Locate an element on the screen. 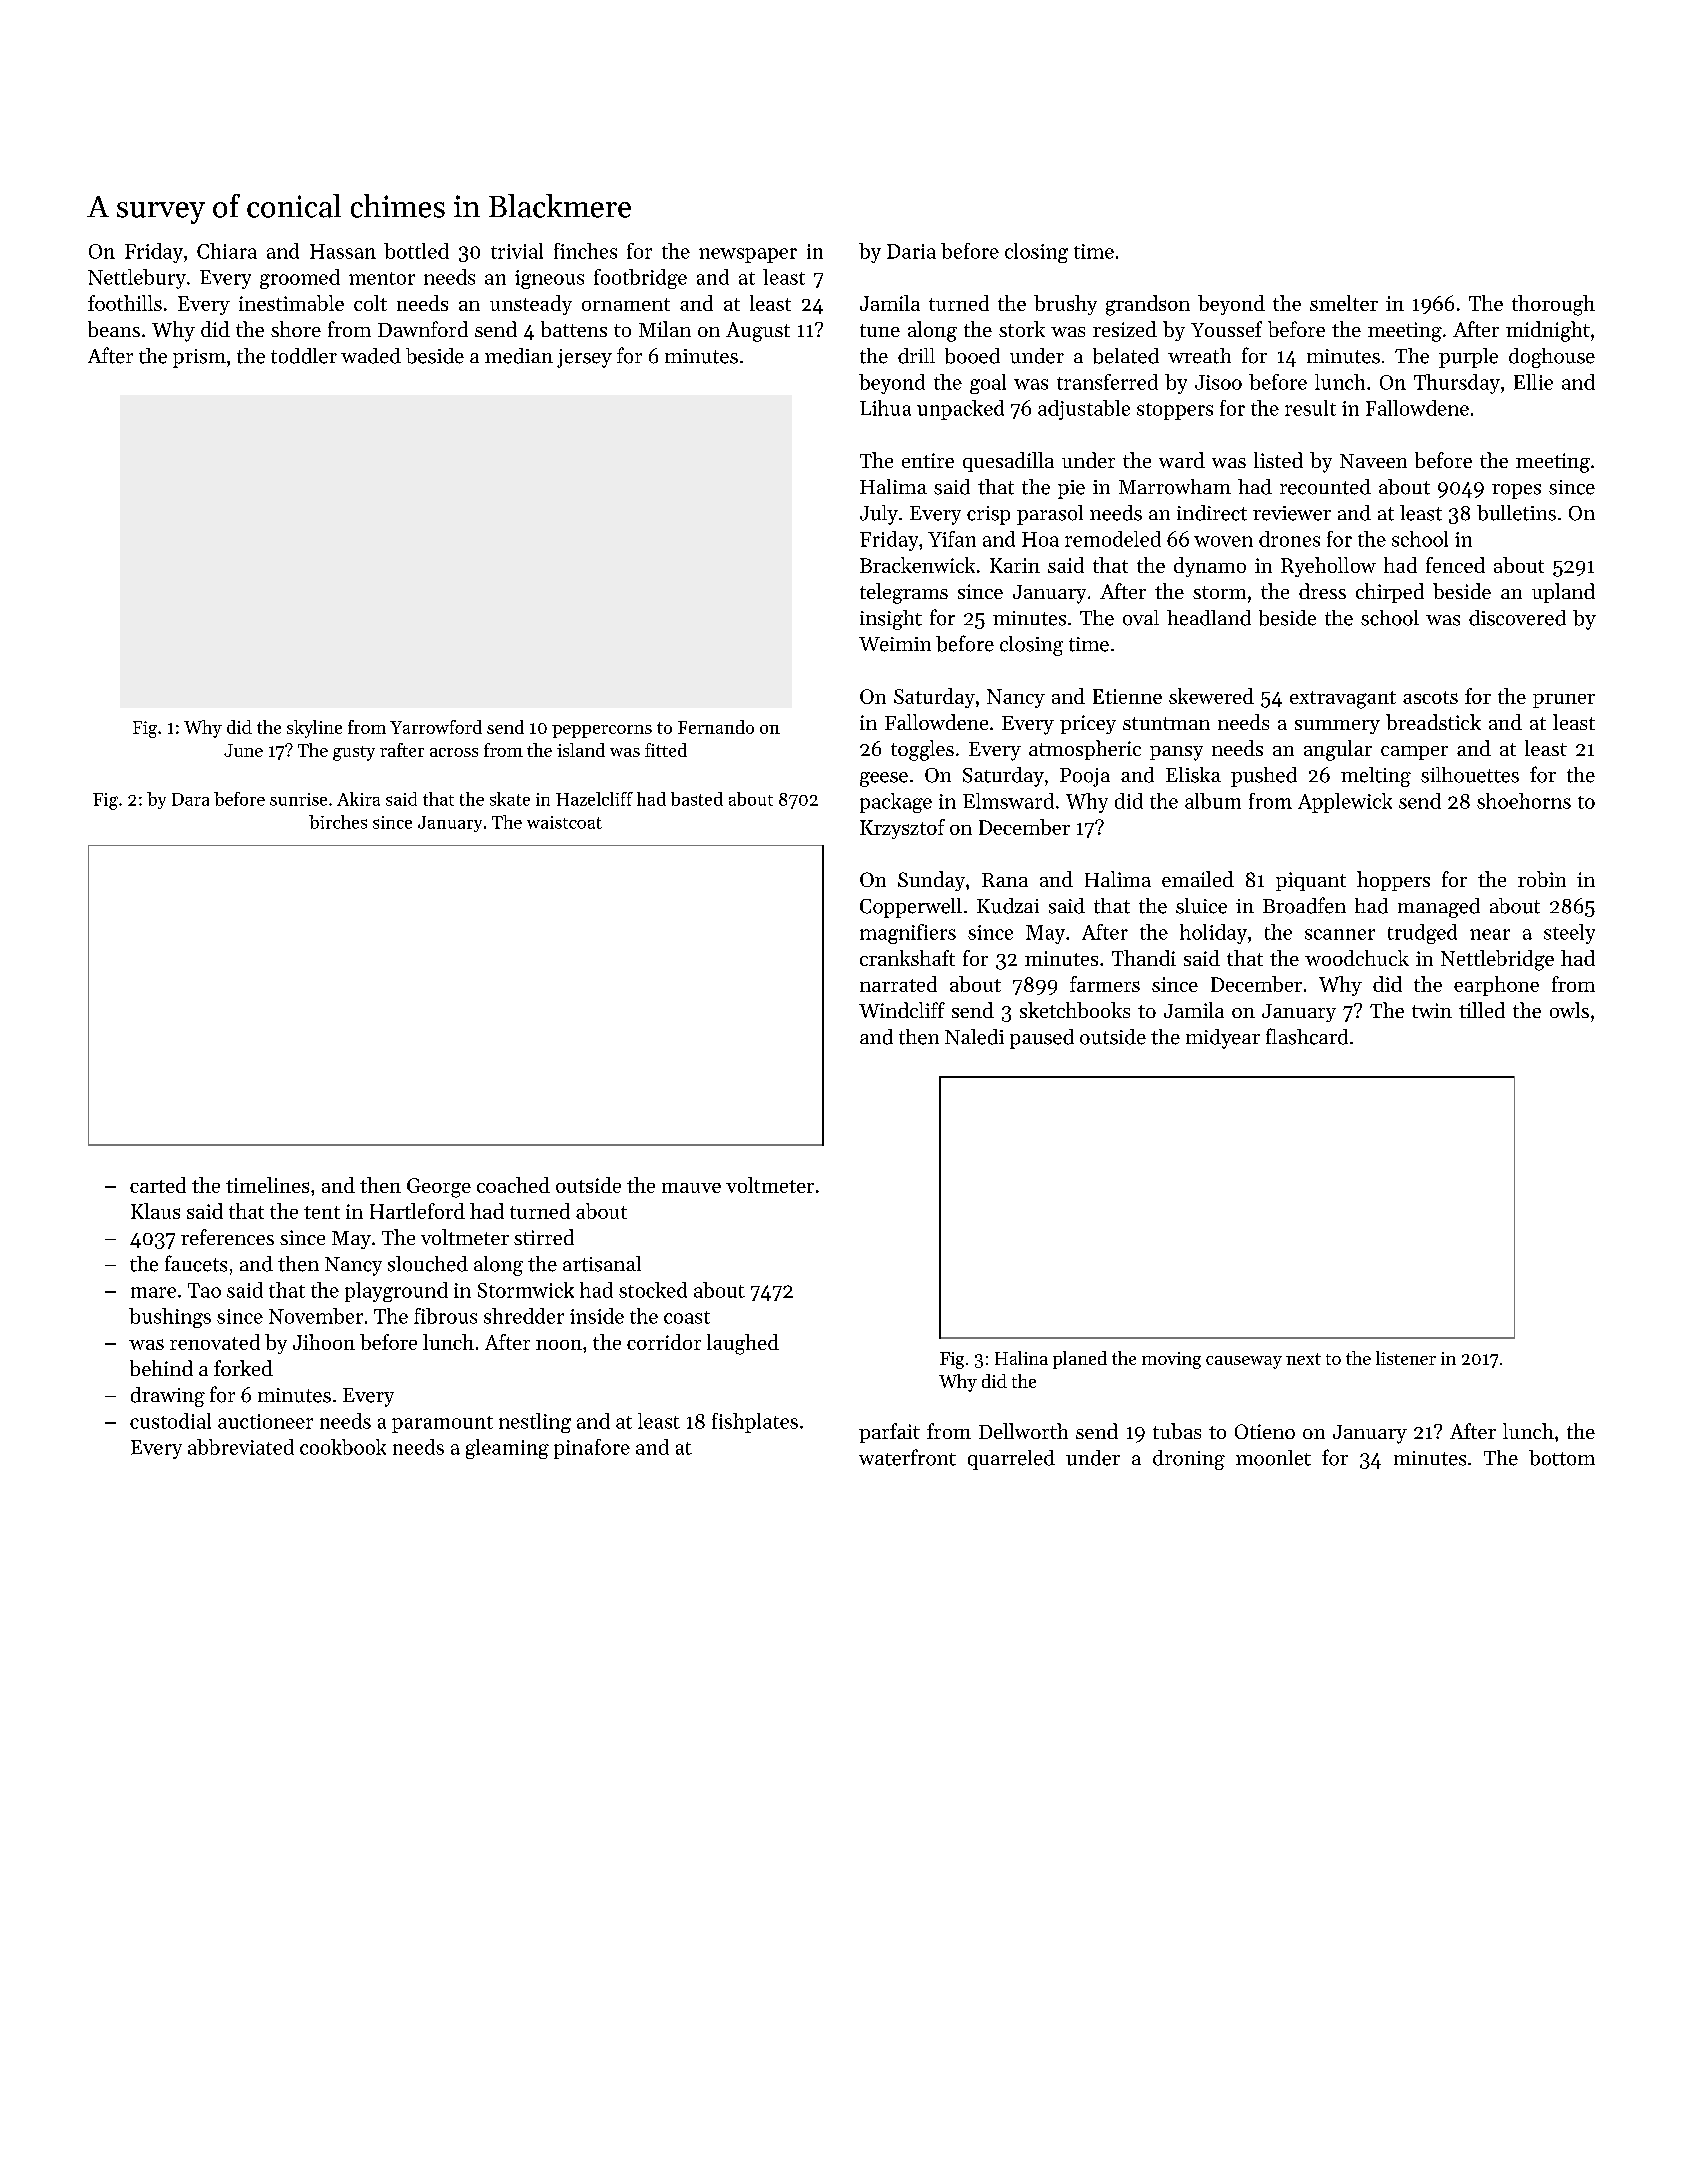  entire is located at coordinates (928, 460).
